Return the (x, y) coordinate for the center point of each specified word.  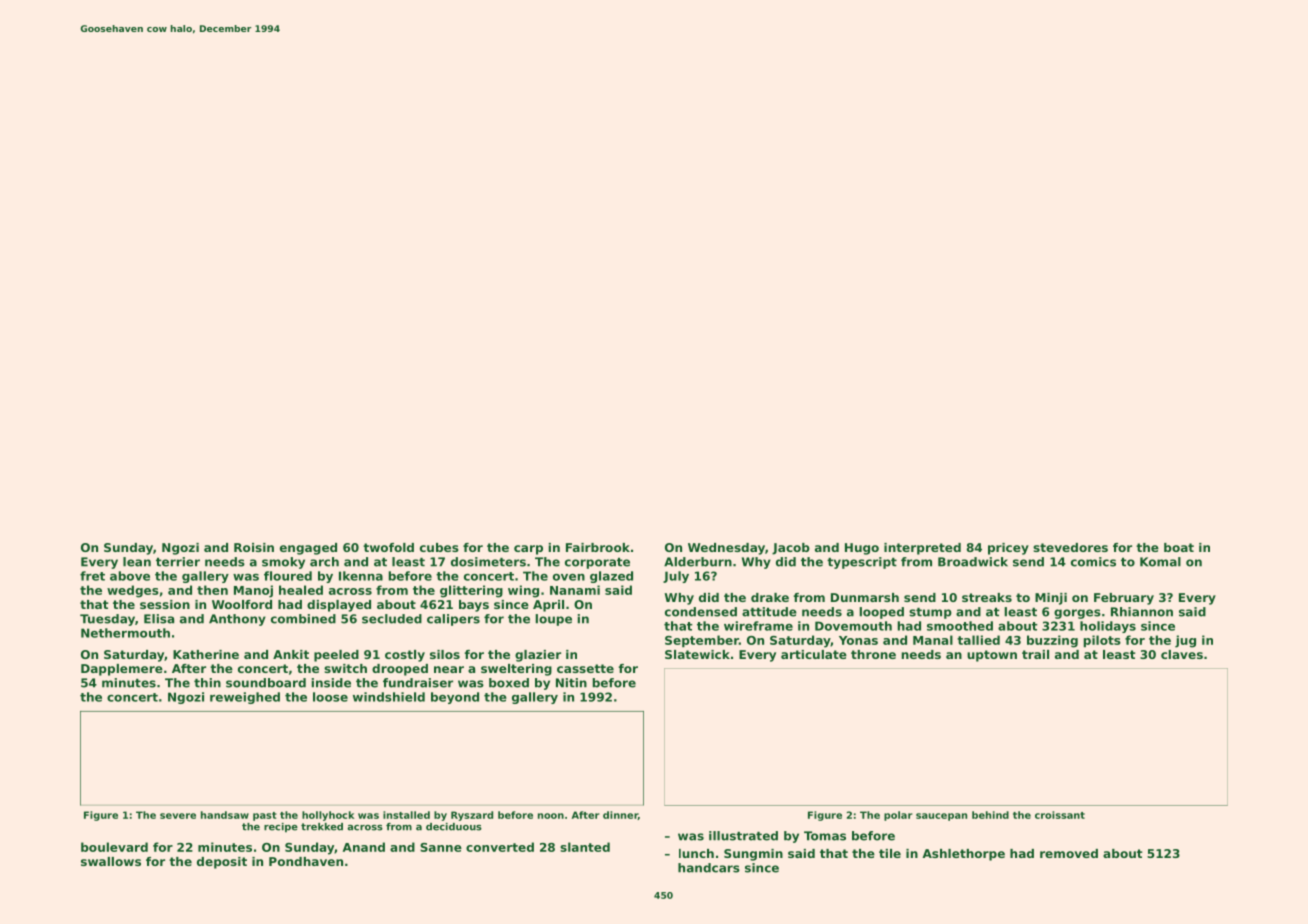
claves (1182, 654)
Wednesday (726, 549)
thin (207, 683)
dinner (620, 815)
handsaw (225, 815)
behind (990, 815)
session (165, 604)
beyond (455, 698)
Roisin (254, 547)
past (265, 816)
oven (569, 577)
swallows (111, 861)
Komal (1160, 562)
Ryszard (472, 816)
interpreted (922, 549)
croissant (1060, 815)
